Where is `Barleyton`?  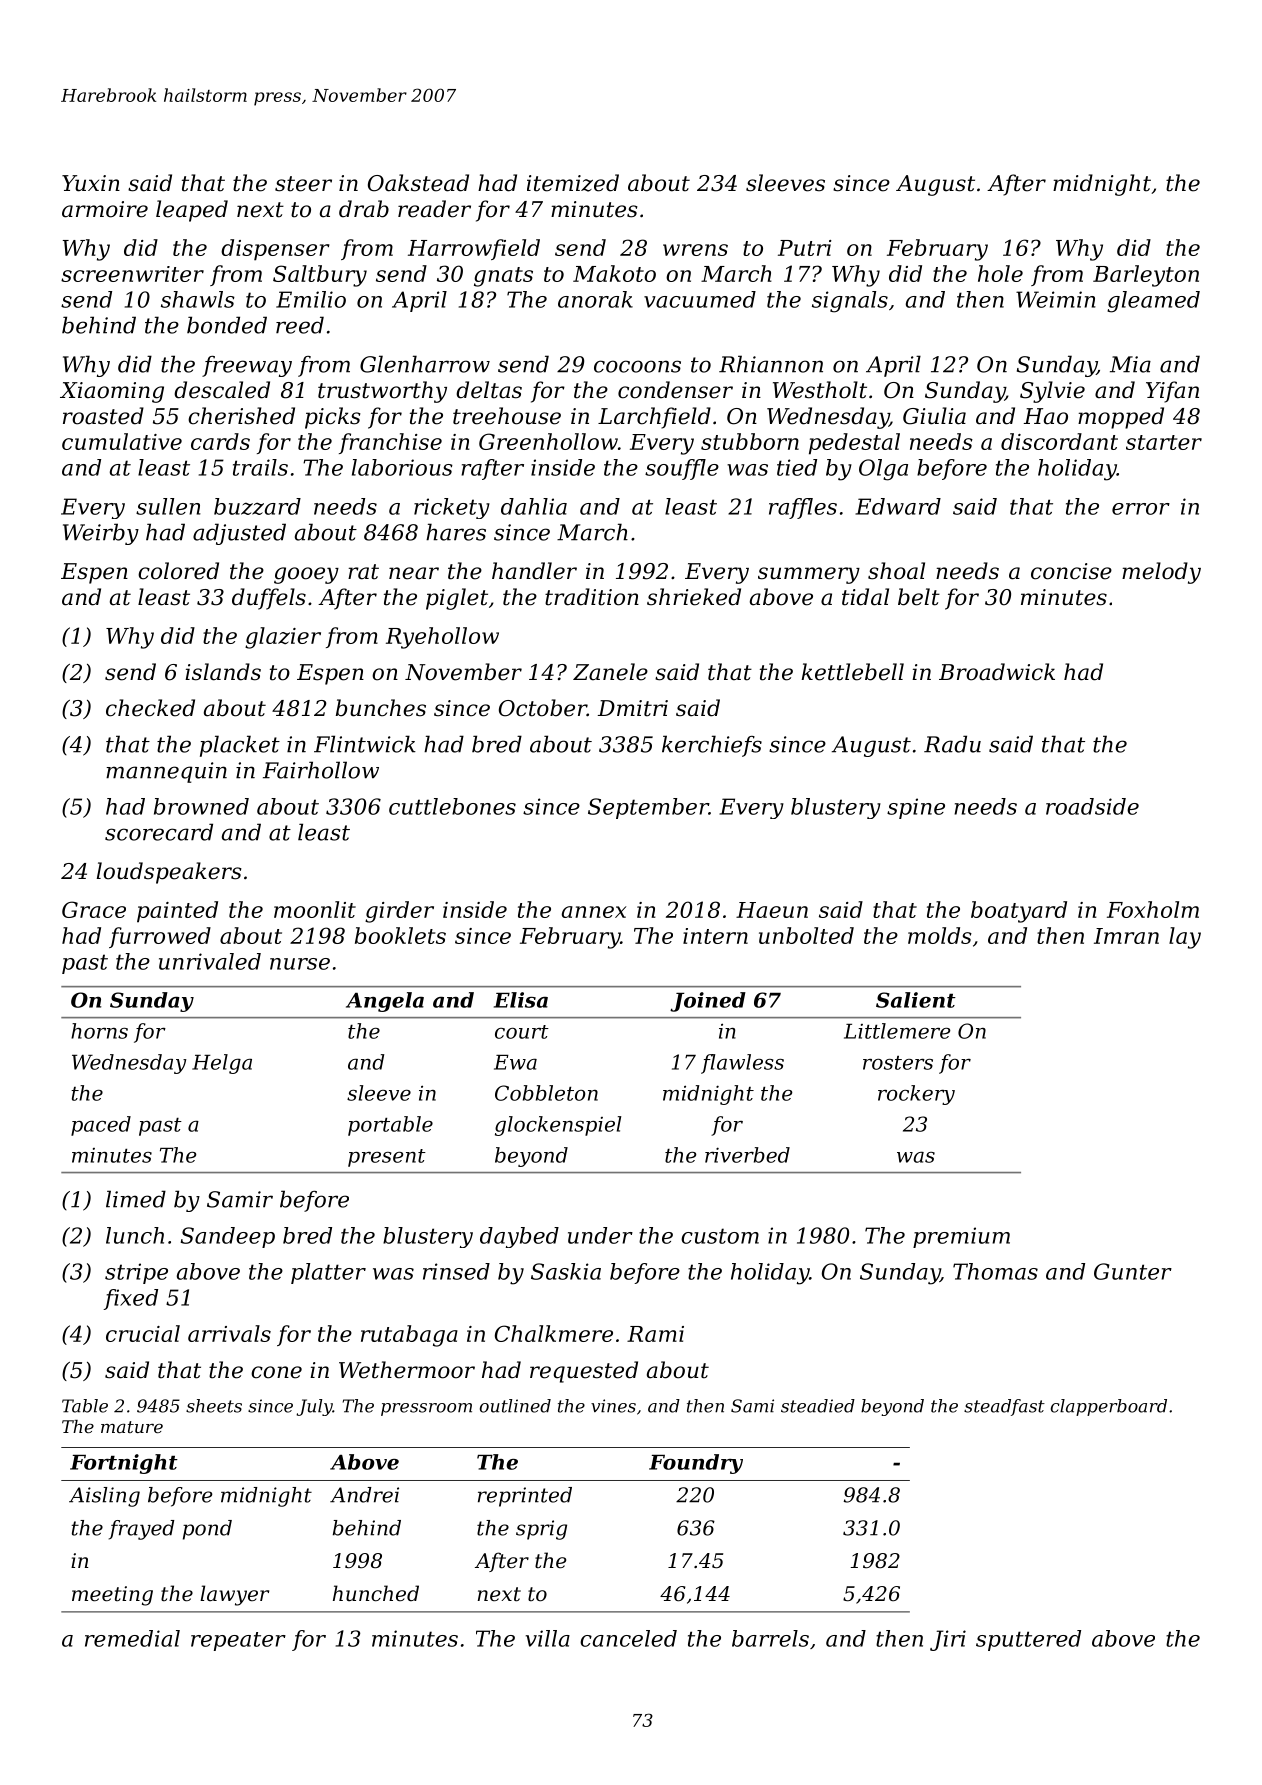
Barleyton is located at coordinates (1146, 276).
